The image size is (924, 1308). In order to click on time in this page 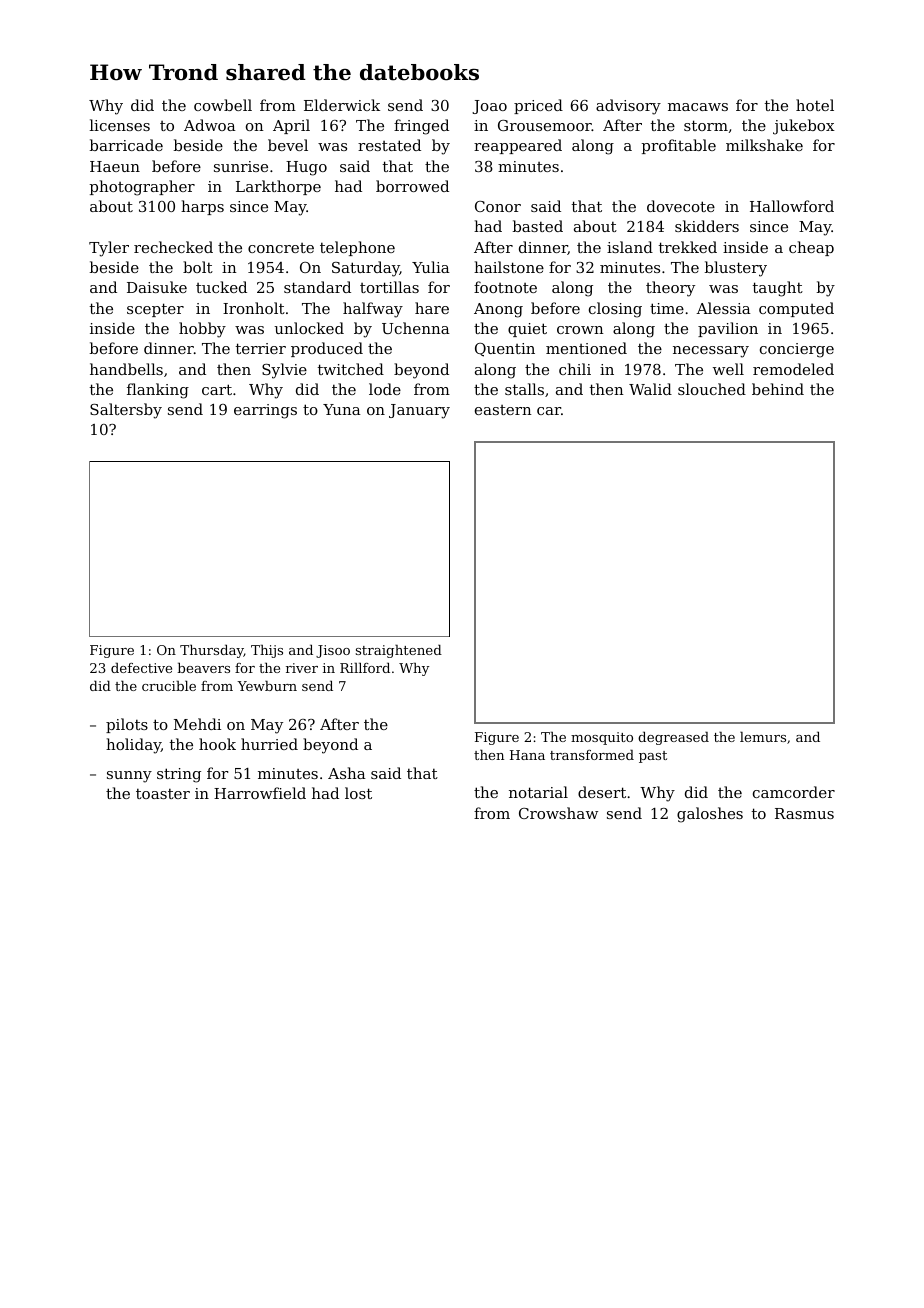, I will do `click(667, 308)`.
